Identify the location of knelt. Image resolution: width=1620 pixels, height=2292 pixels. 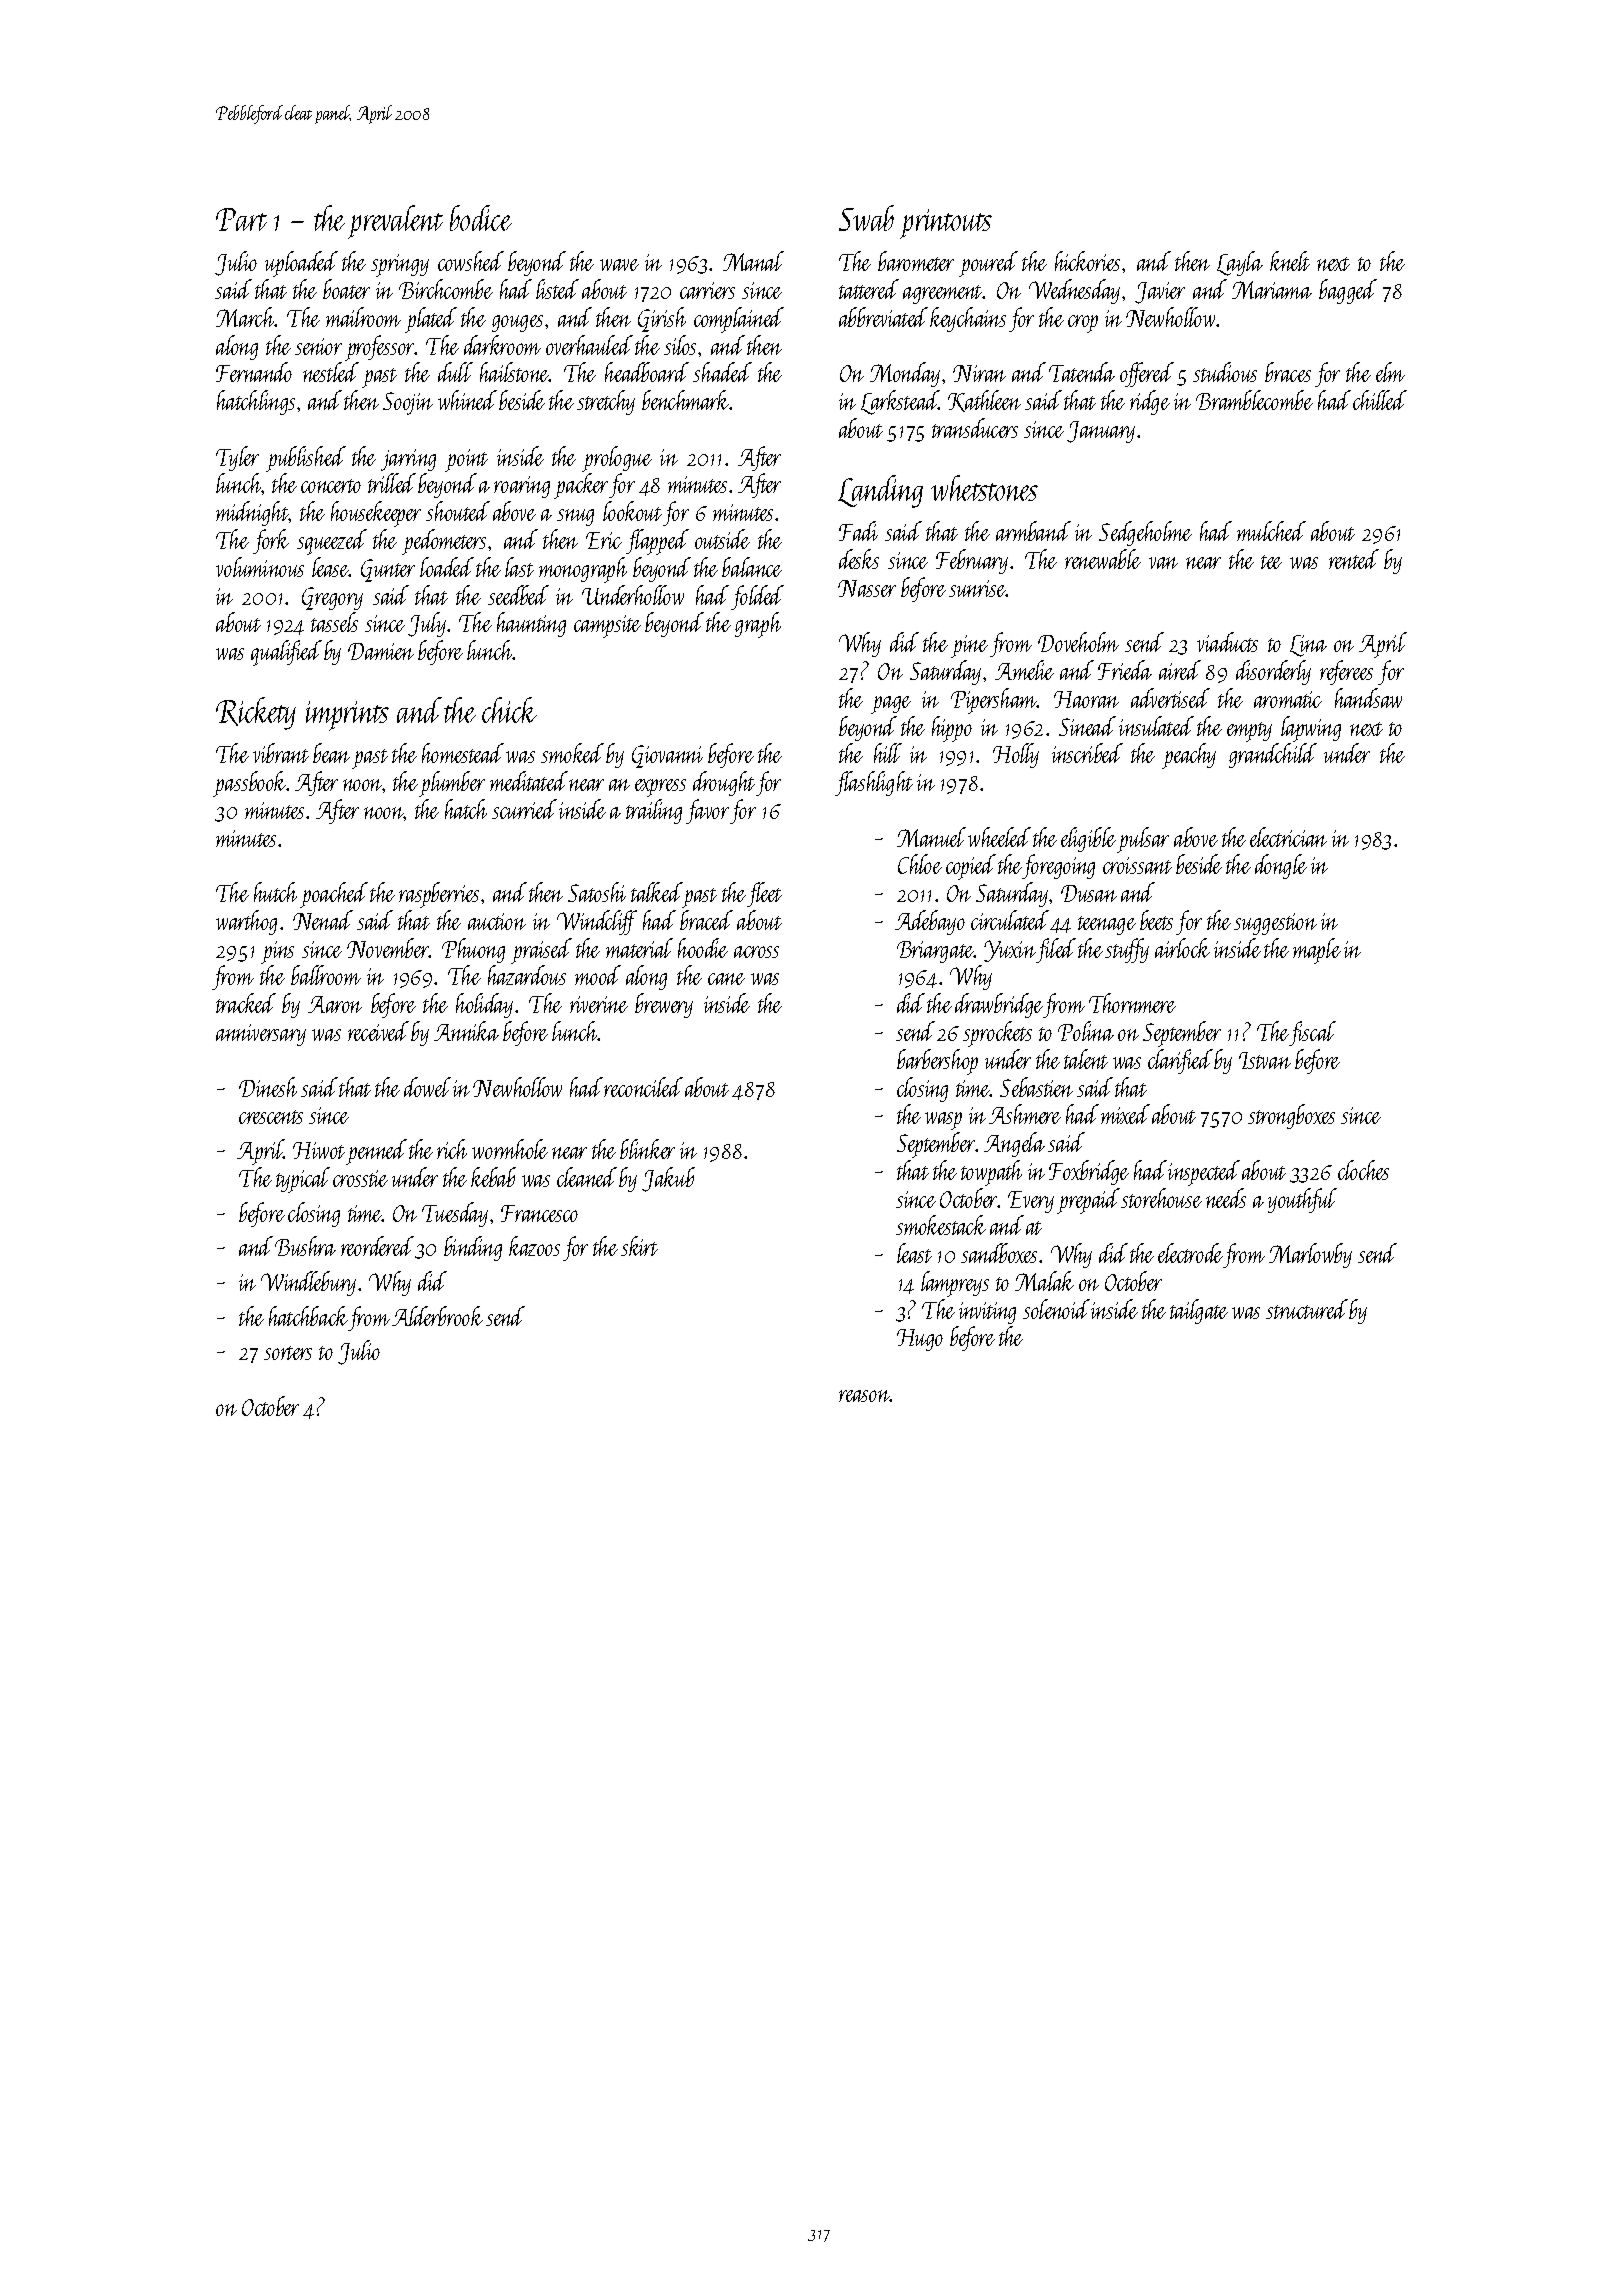
(1290, 261).
